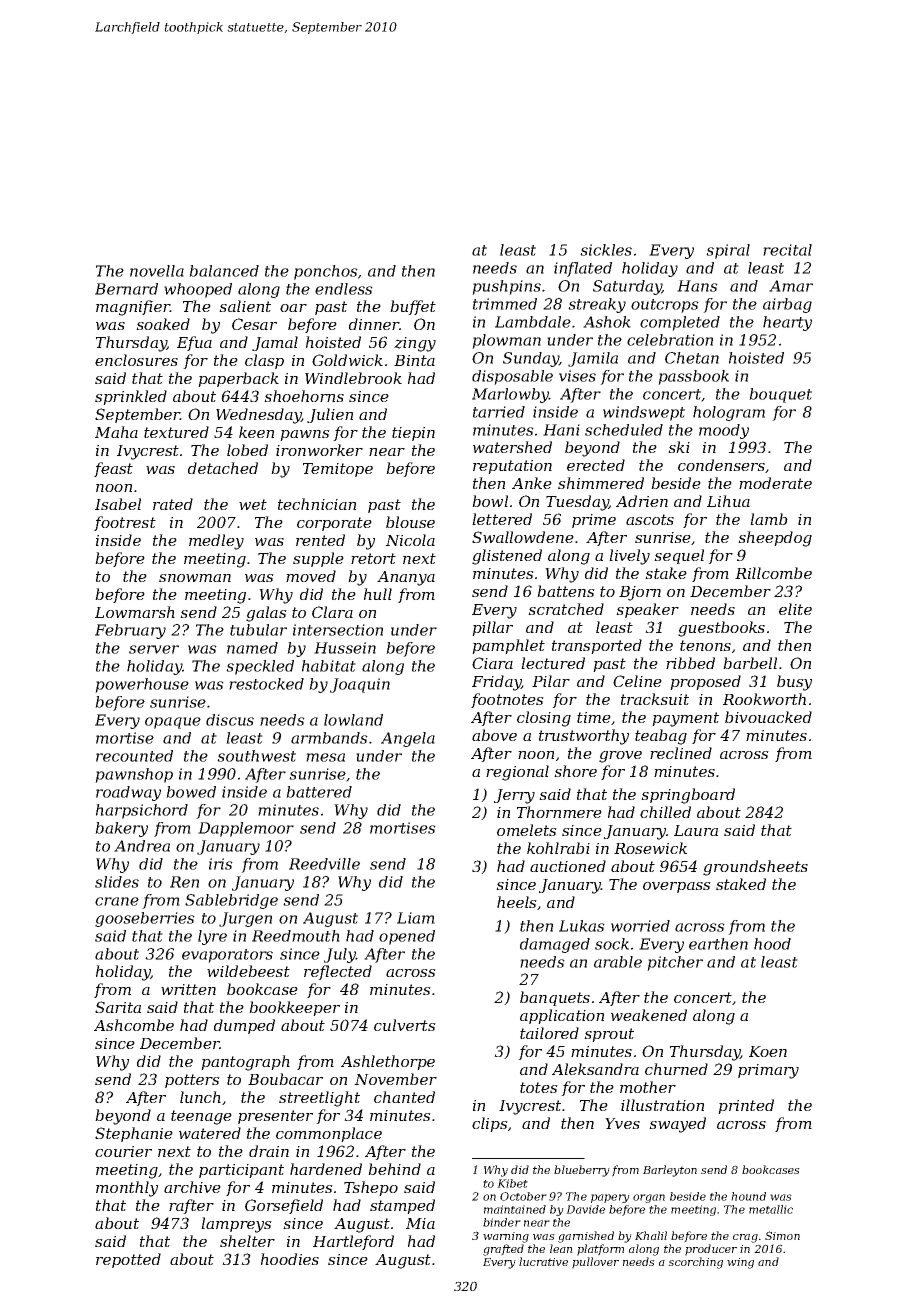 This page has height=1316, width=908. I want to click on Adrien, so click(642, 501).
